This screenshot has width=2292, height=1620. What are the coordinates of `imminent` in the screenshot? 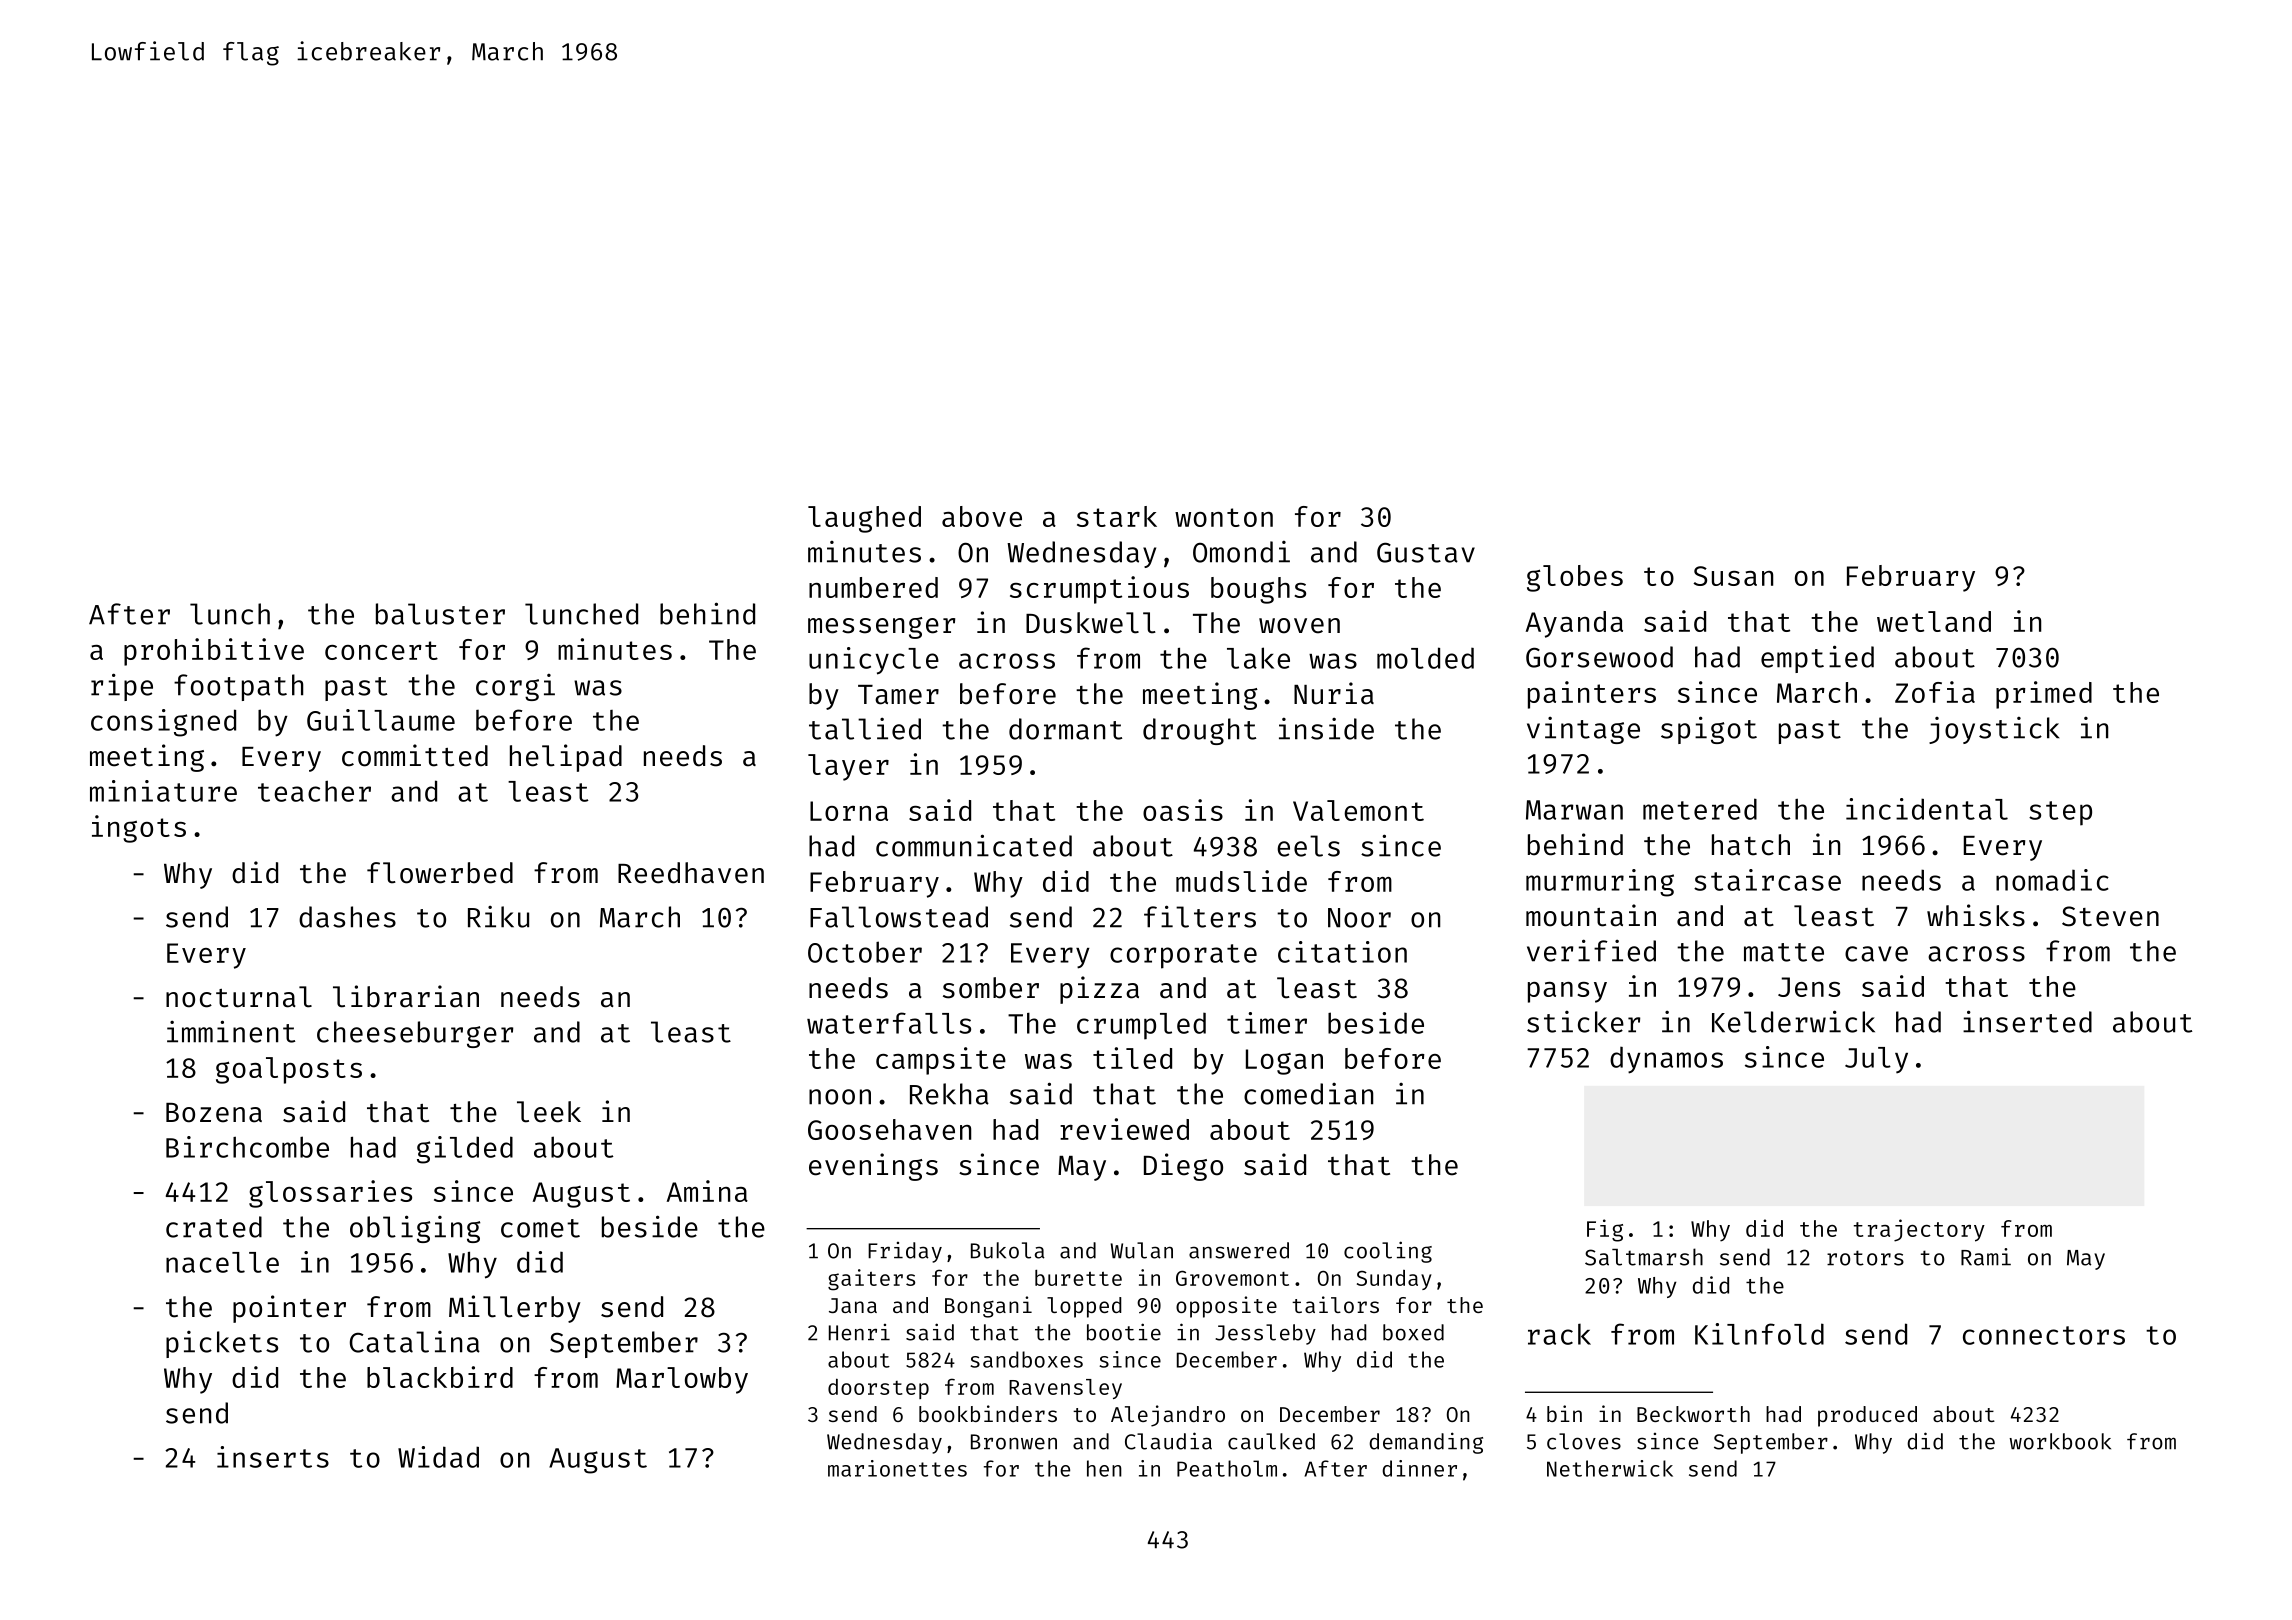 It's located at (231, 1031).
